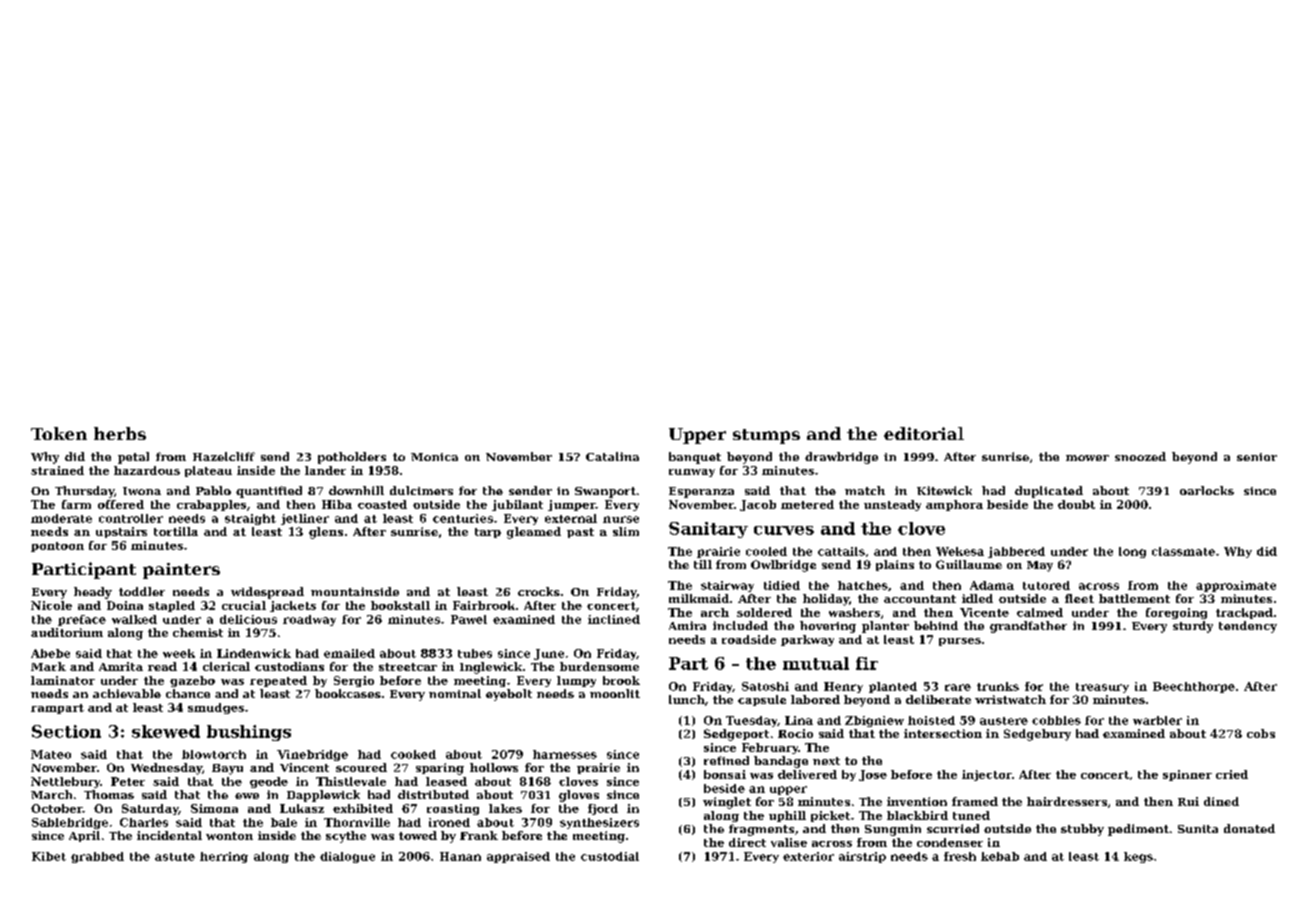 This screenshot has height=924, width=1308. What do you see at coordinates (128, 781) in the screenshot?
I see `Peter` at bounding box center [128, 781].
